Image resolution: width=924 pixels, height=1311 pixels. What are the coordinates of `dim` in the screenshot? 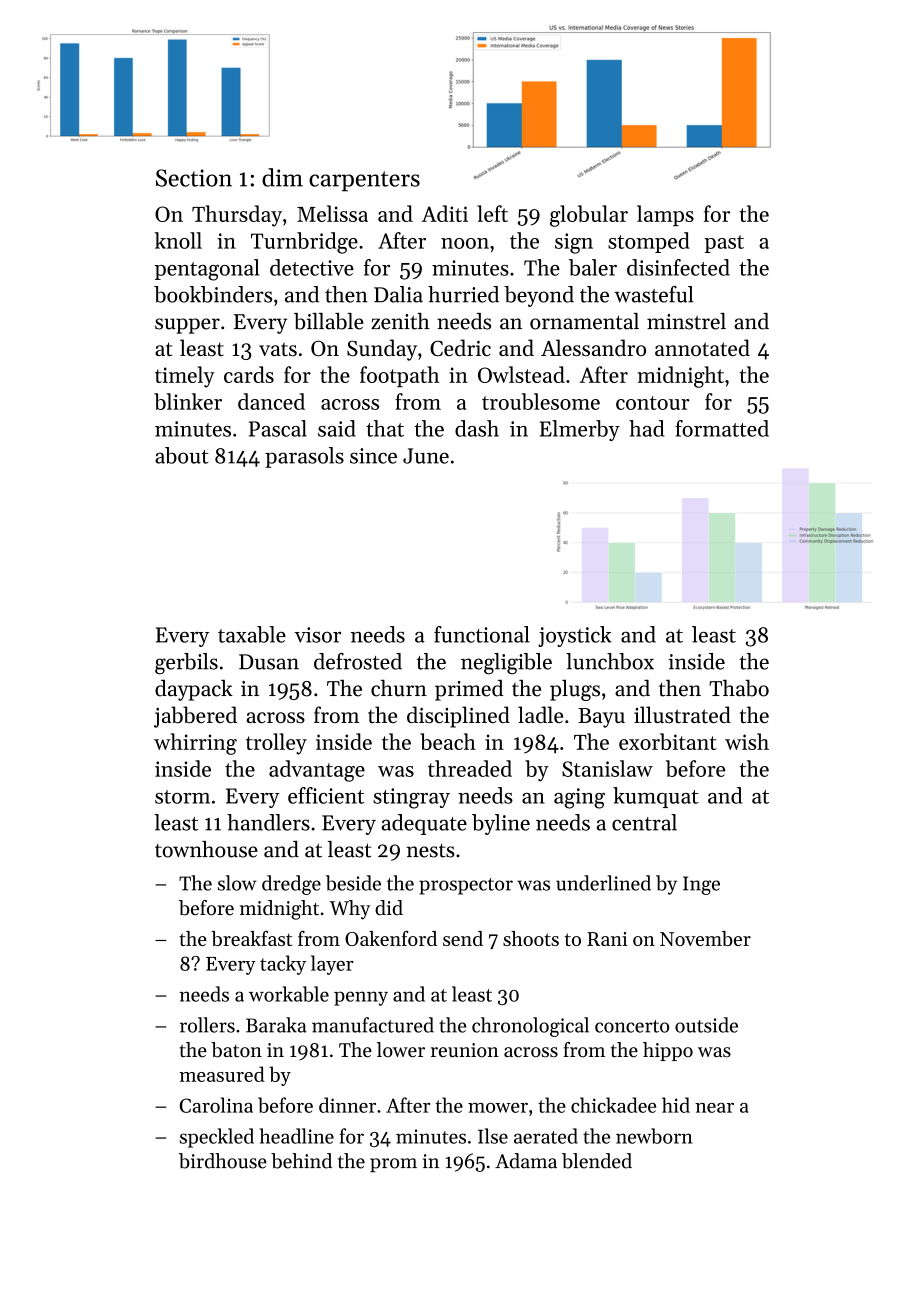 It's located at (282, 177).
